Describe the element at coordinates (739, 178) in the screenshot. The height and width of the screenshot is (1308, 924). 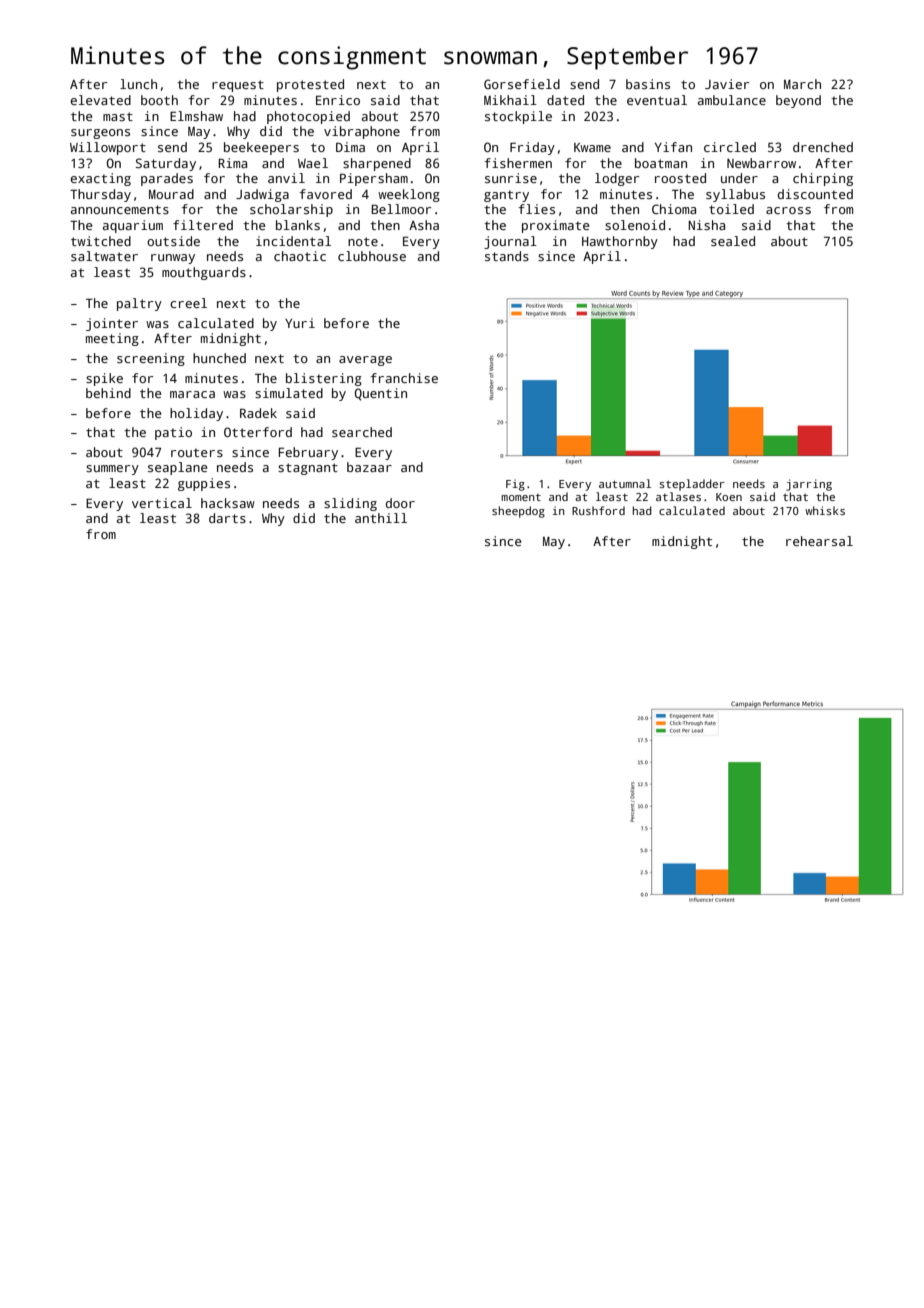
I see `under` at that location.
